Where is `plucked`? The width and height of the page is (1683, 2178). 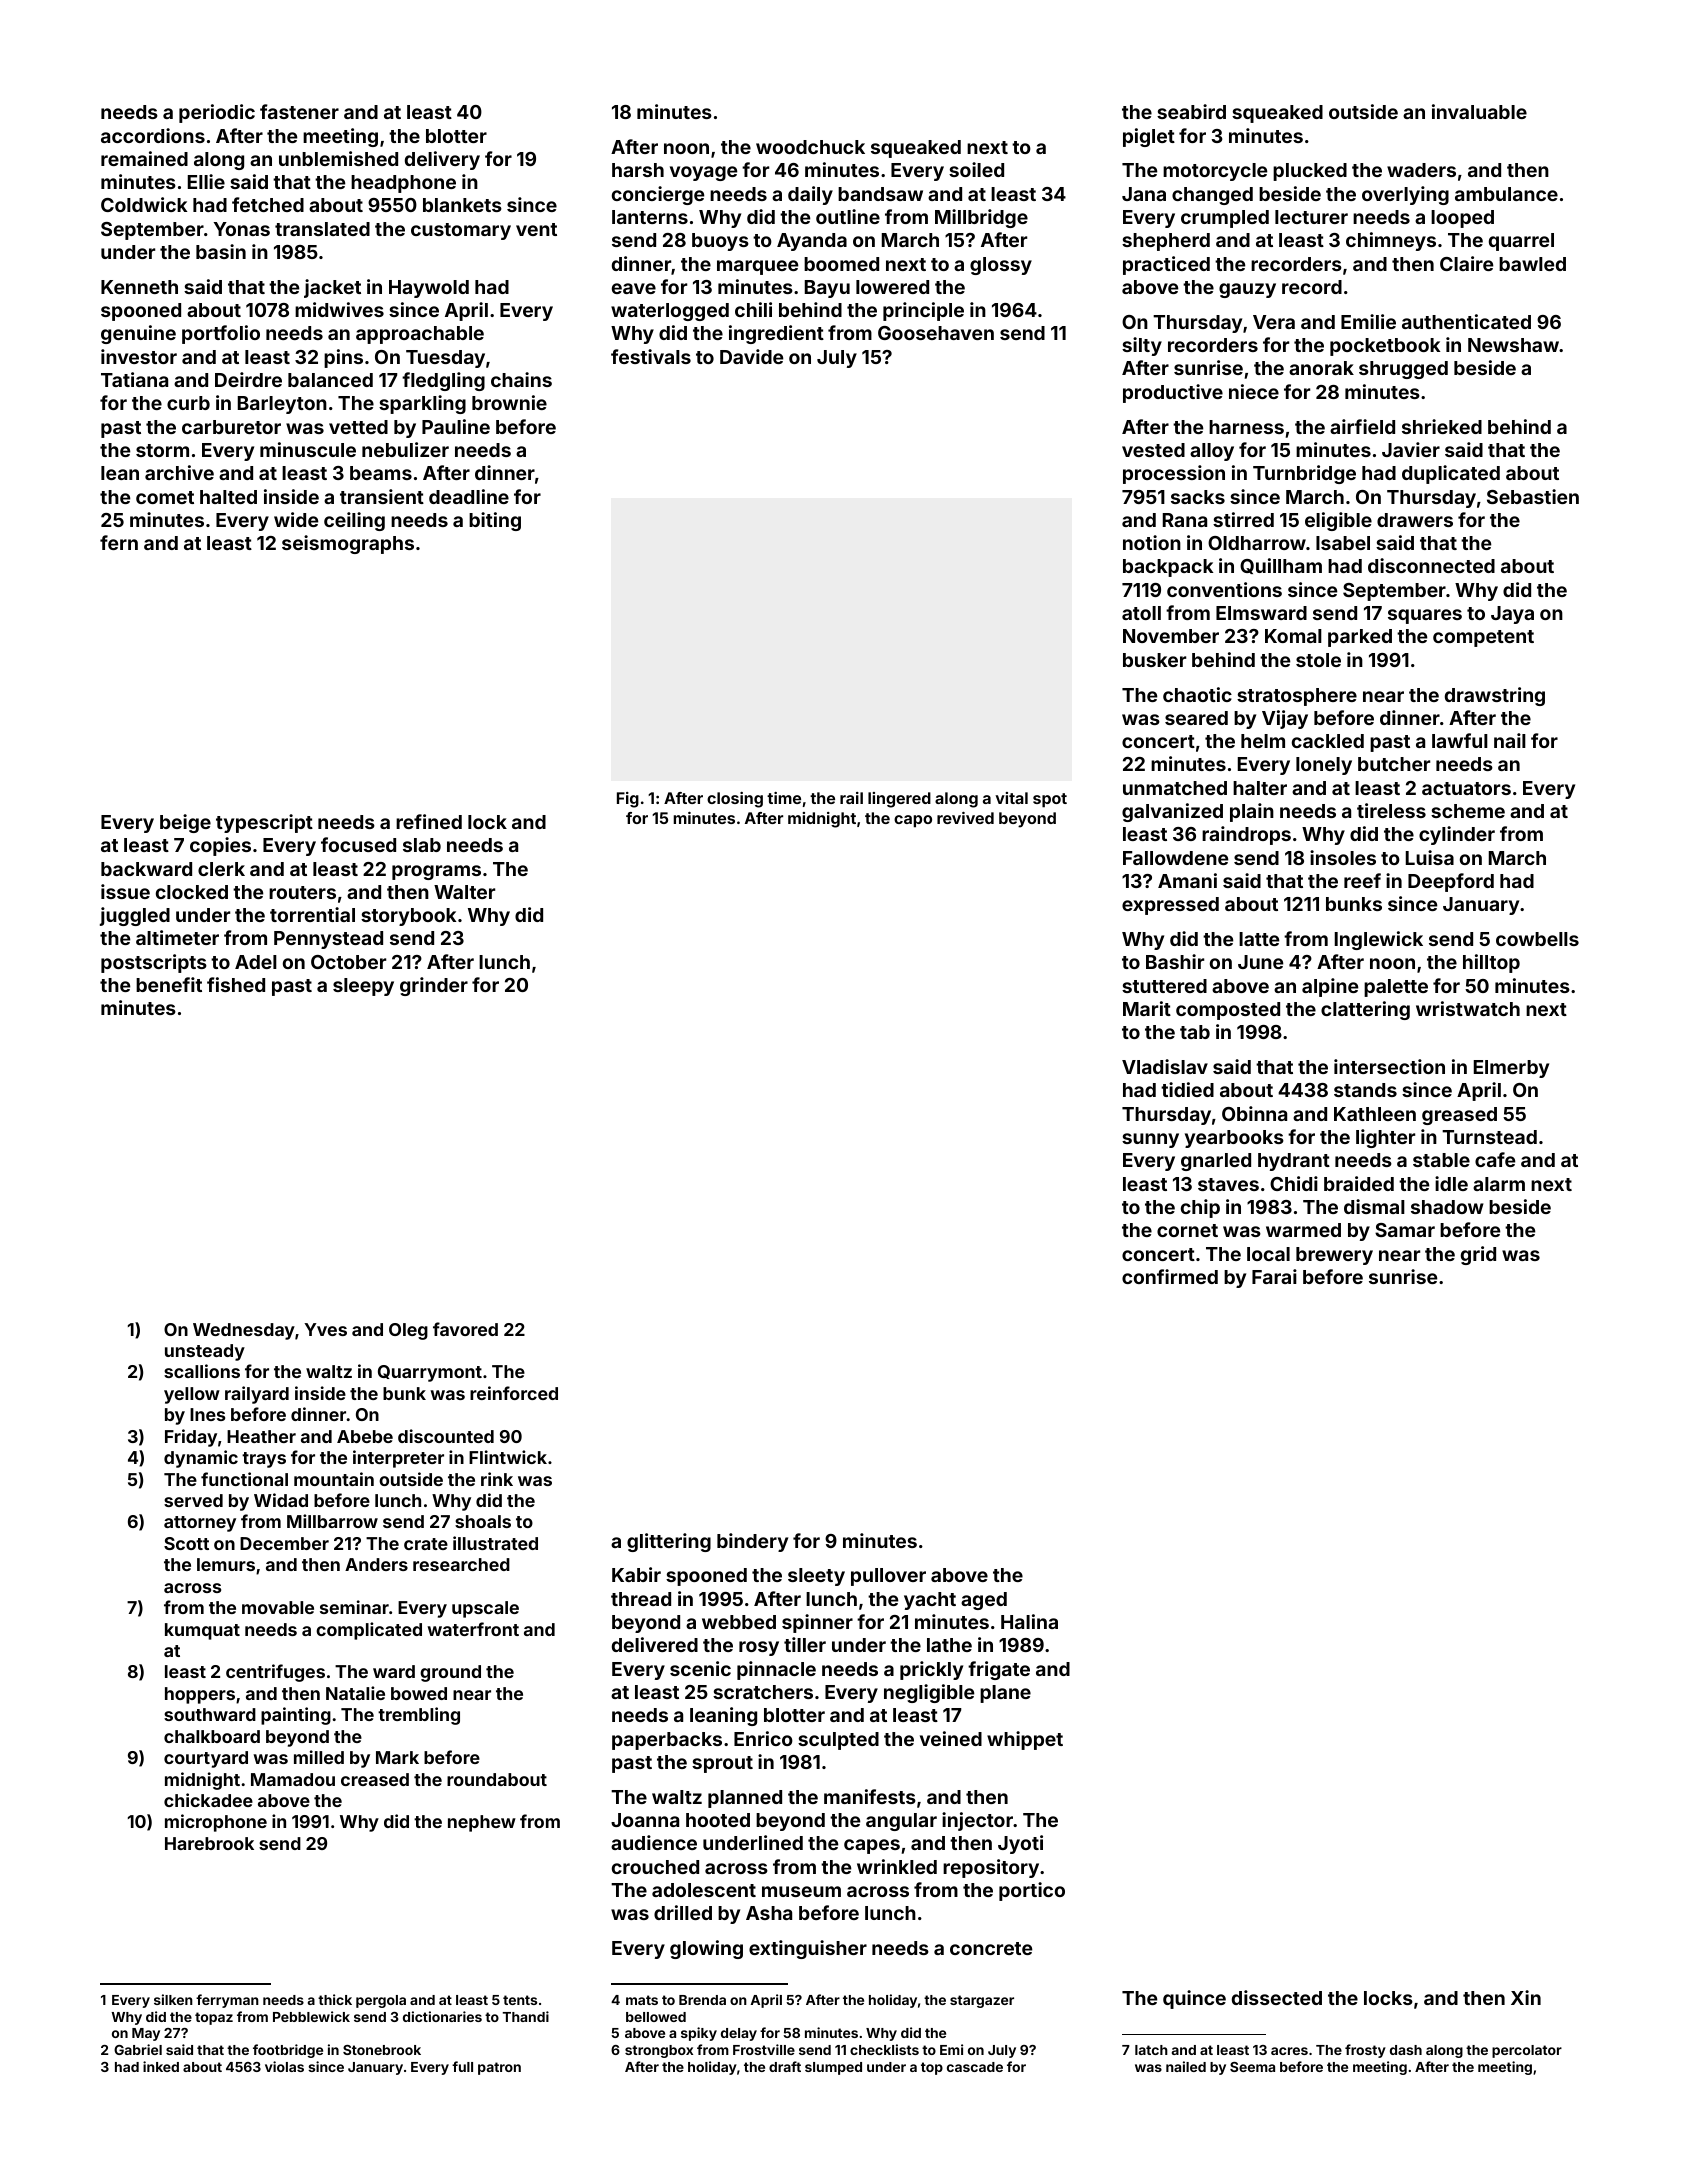
plucked is located at coordinates (1310, 172).
